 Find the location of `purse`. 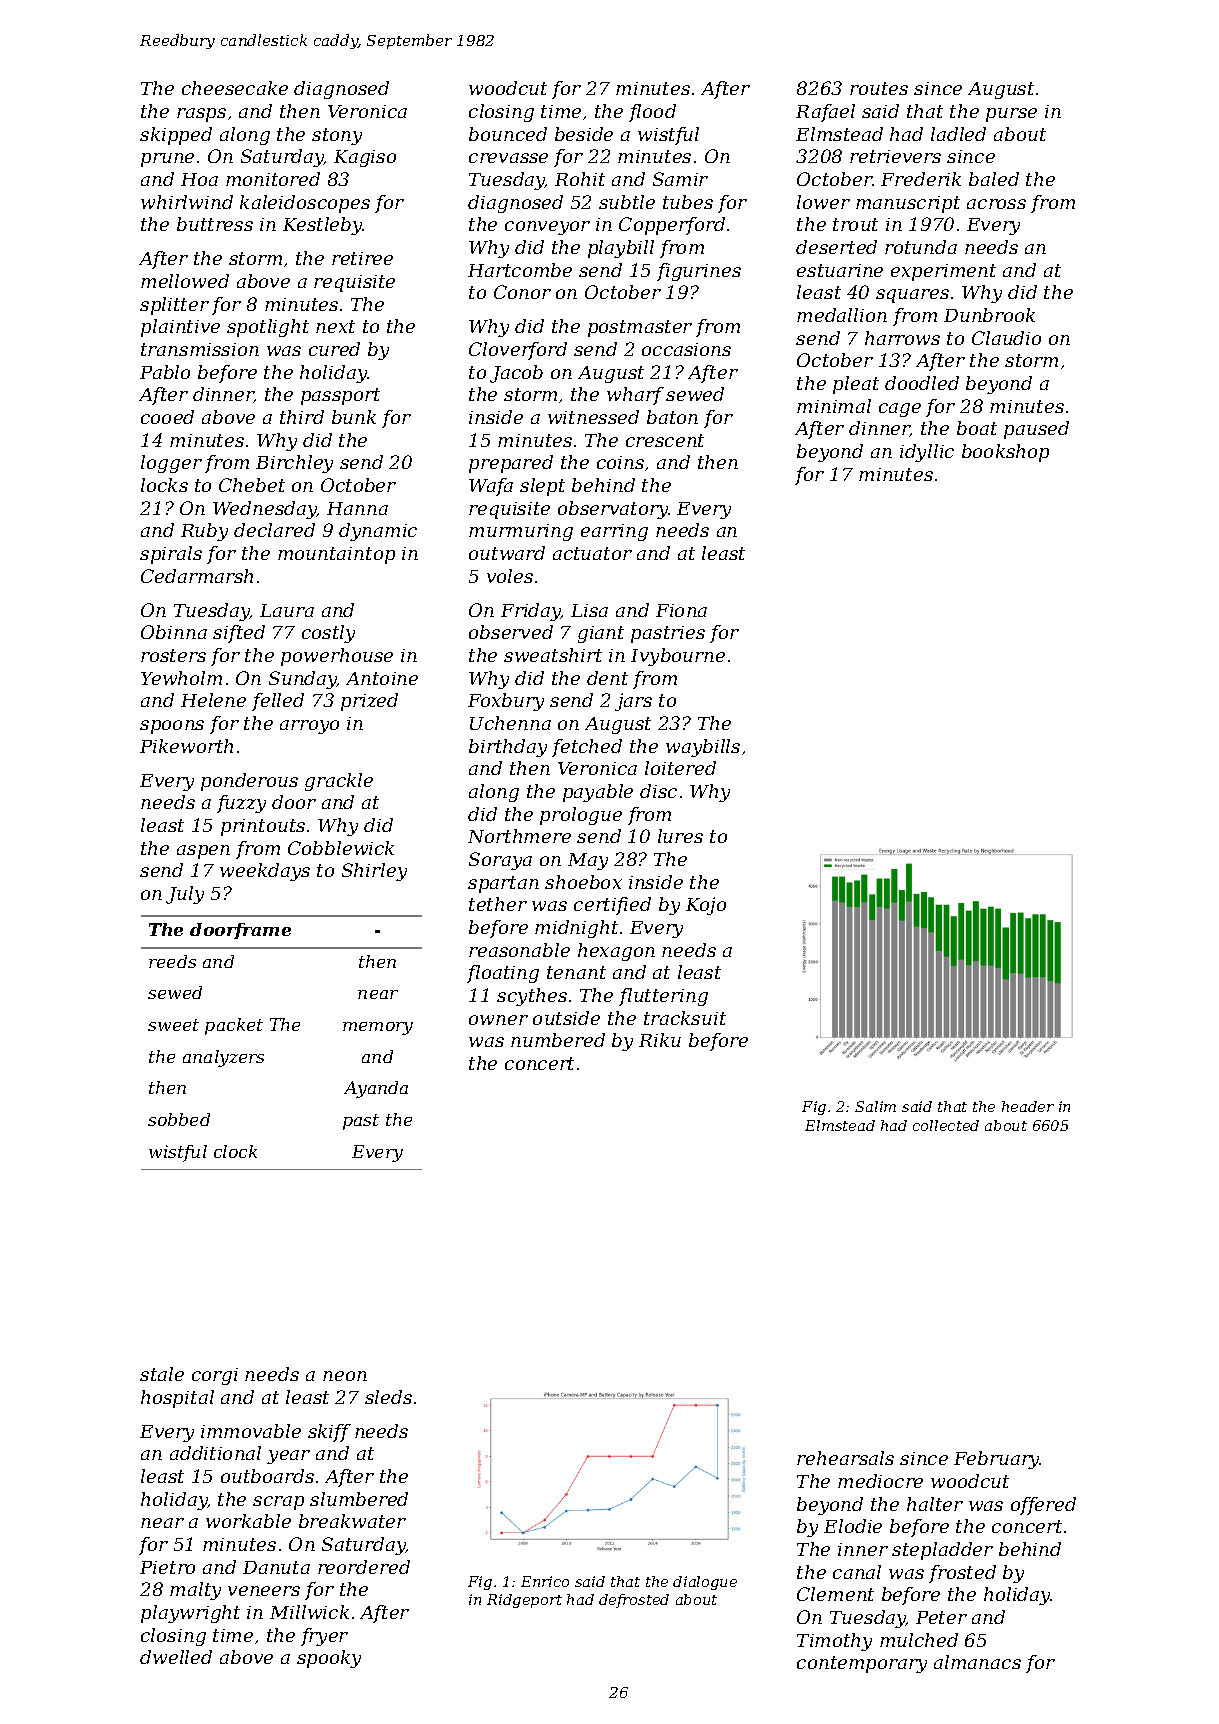

purse is located at coordinates (1011, 115).
